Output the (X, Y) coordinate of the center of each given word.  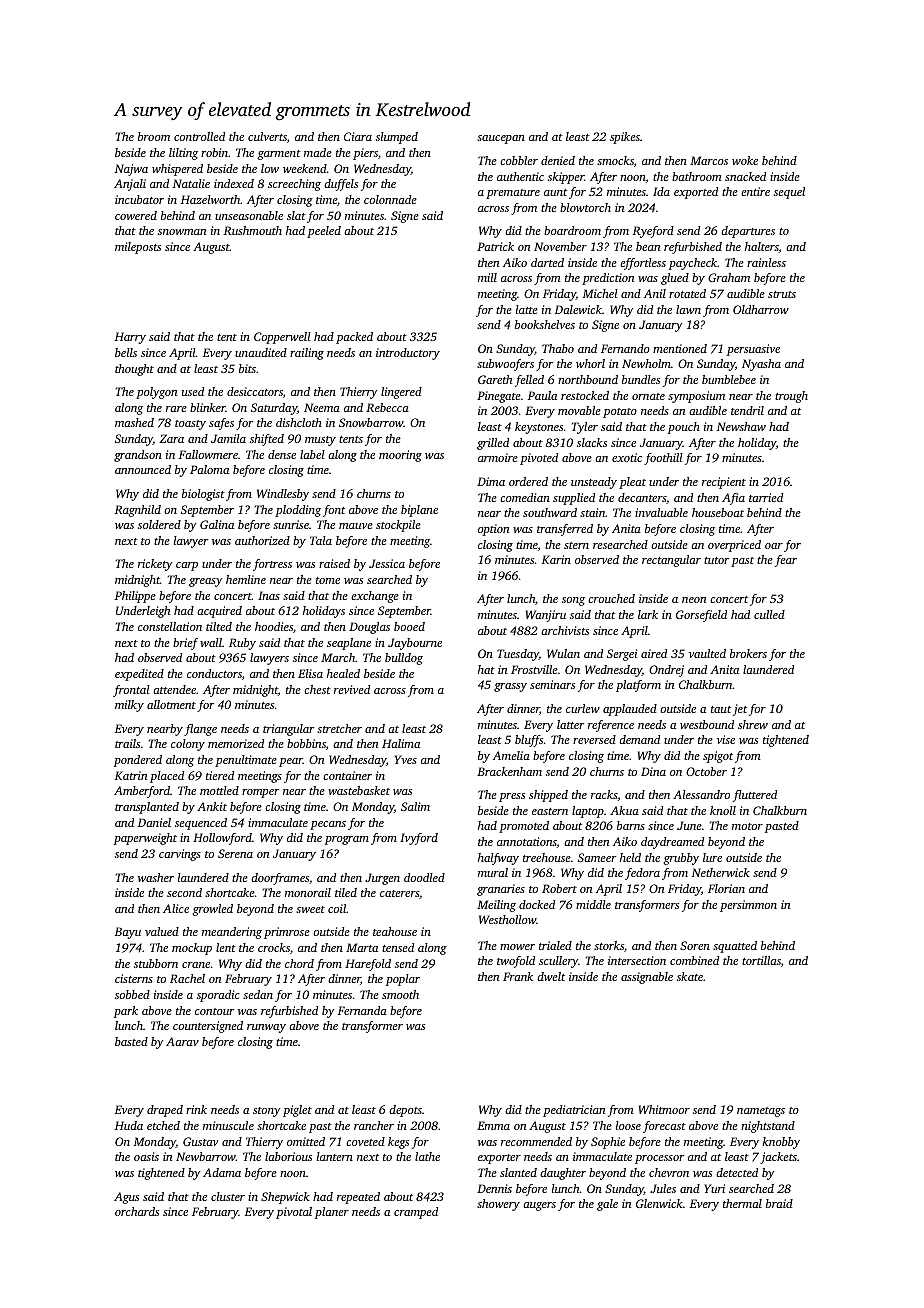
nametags (761, 1112)
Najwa (131, 170)
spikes (625, 138)
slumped (397, 138)
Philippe (135, 597)
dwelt (551, 976)
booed (409, 626)
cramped (416, 1213)
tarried (766, 497)
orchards (137, 1211)
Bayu (128, 933)
